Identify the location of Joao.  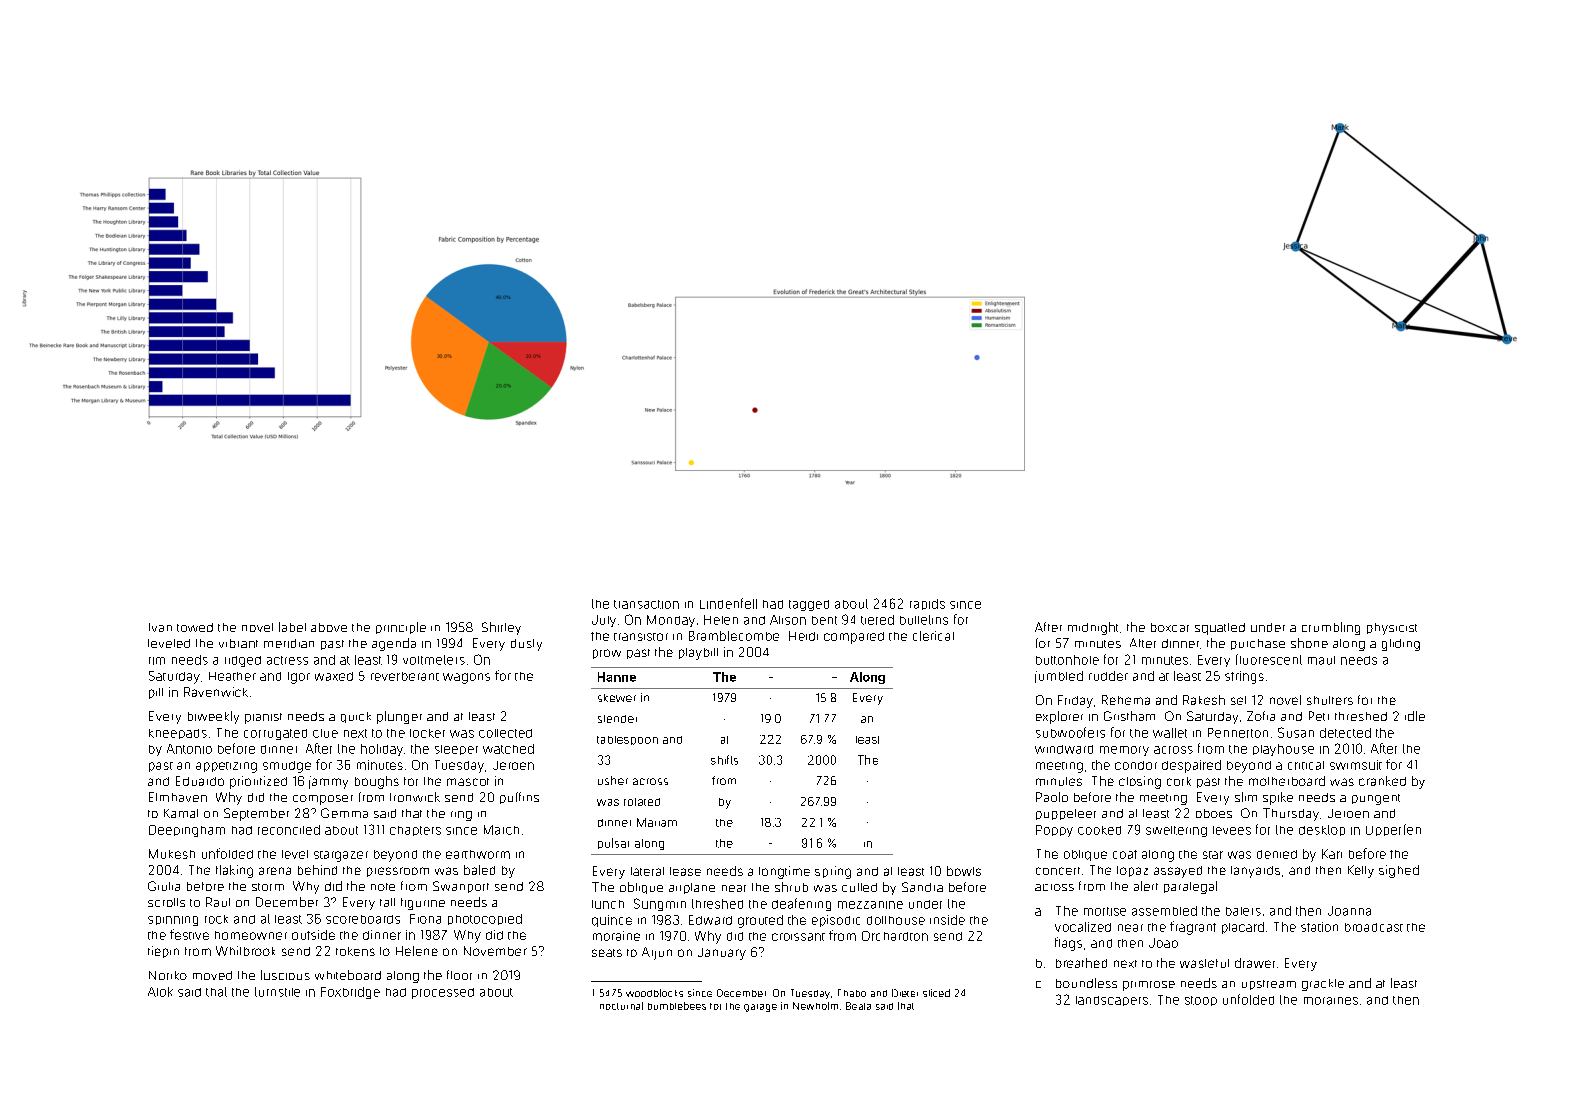
(1163, 943).
